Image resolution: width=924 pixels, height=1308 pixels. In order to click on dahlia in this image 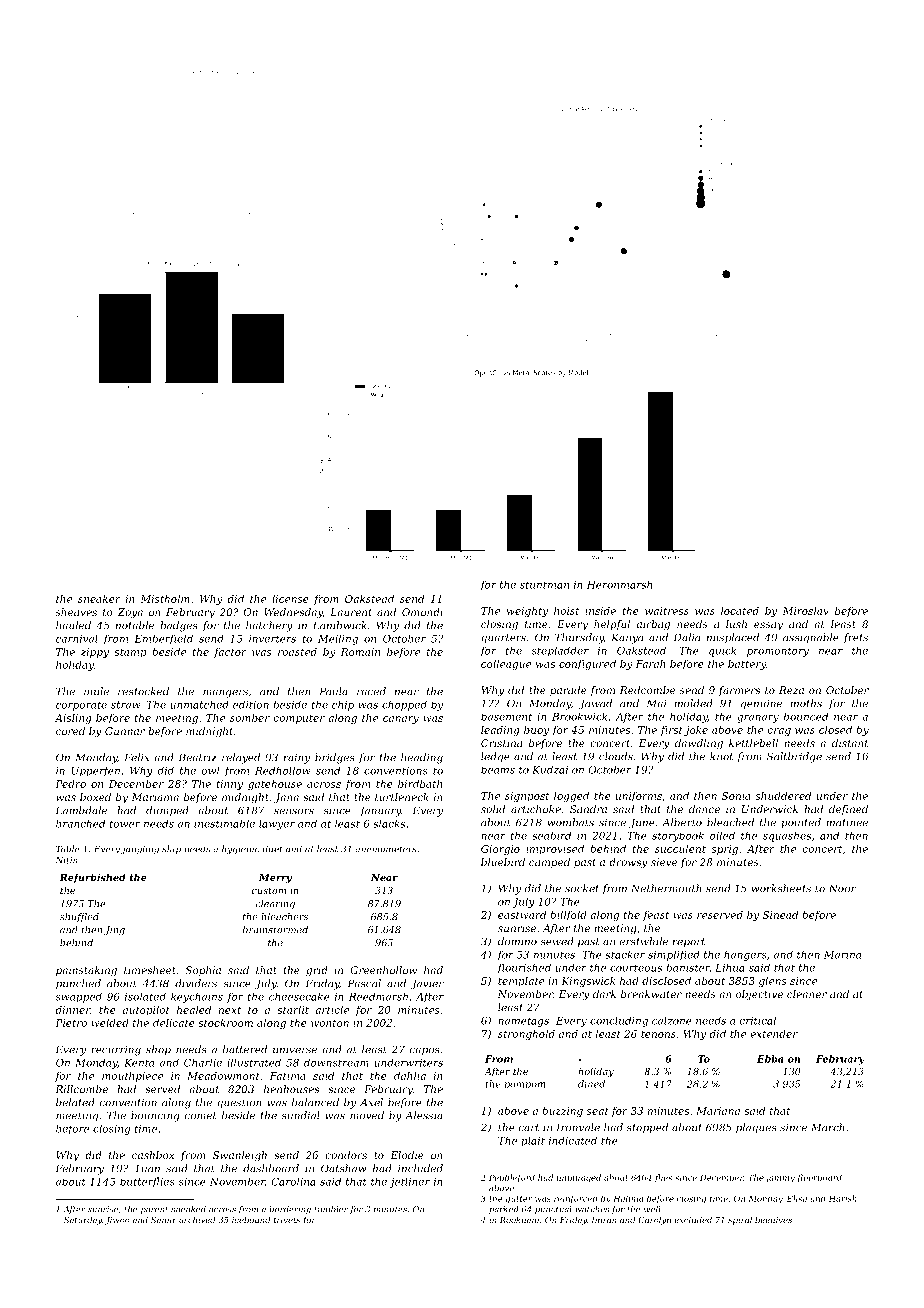, I will do `click(410, 1076)`.
